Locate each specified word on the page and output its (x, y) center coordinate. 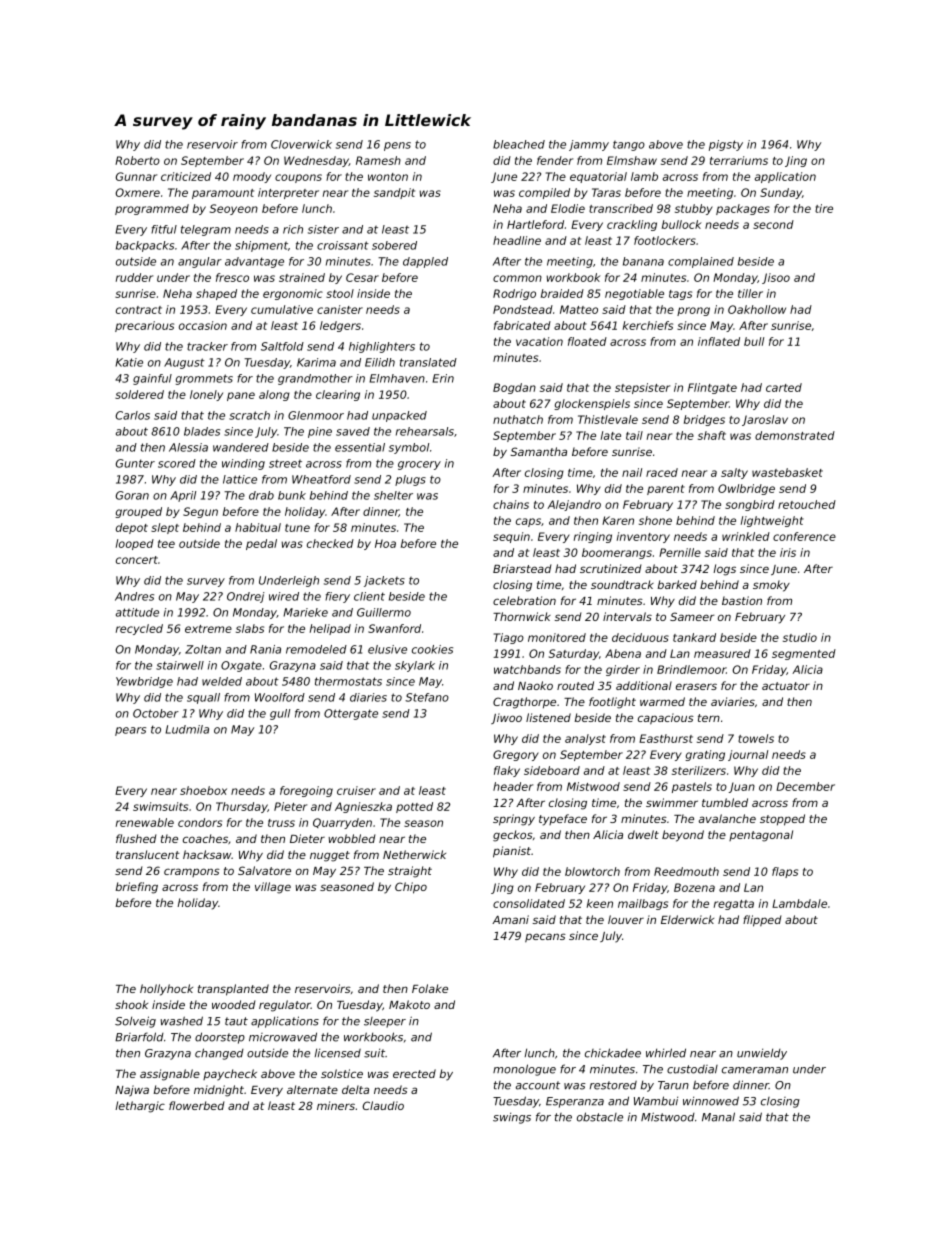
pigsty (726, 145)
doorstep (220, 1038)
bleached (519, 144)
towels (756, 738)
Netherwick (414, 854)
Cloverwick (301, 144)
